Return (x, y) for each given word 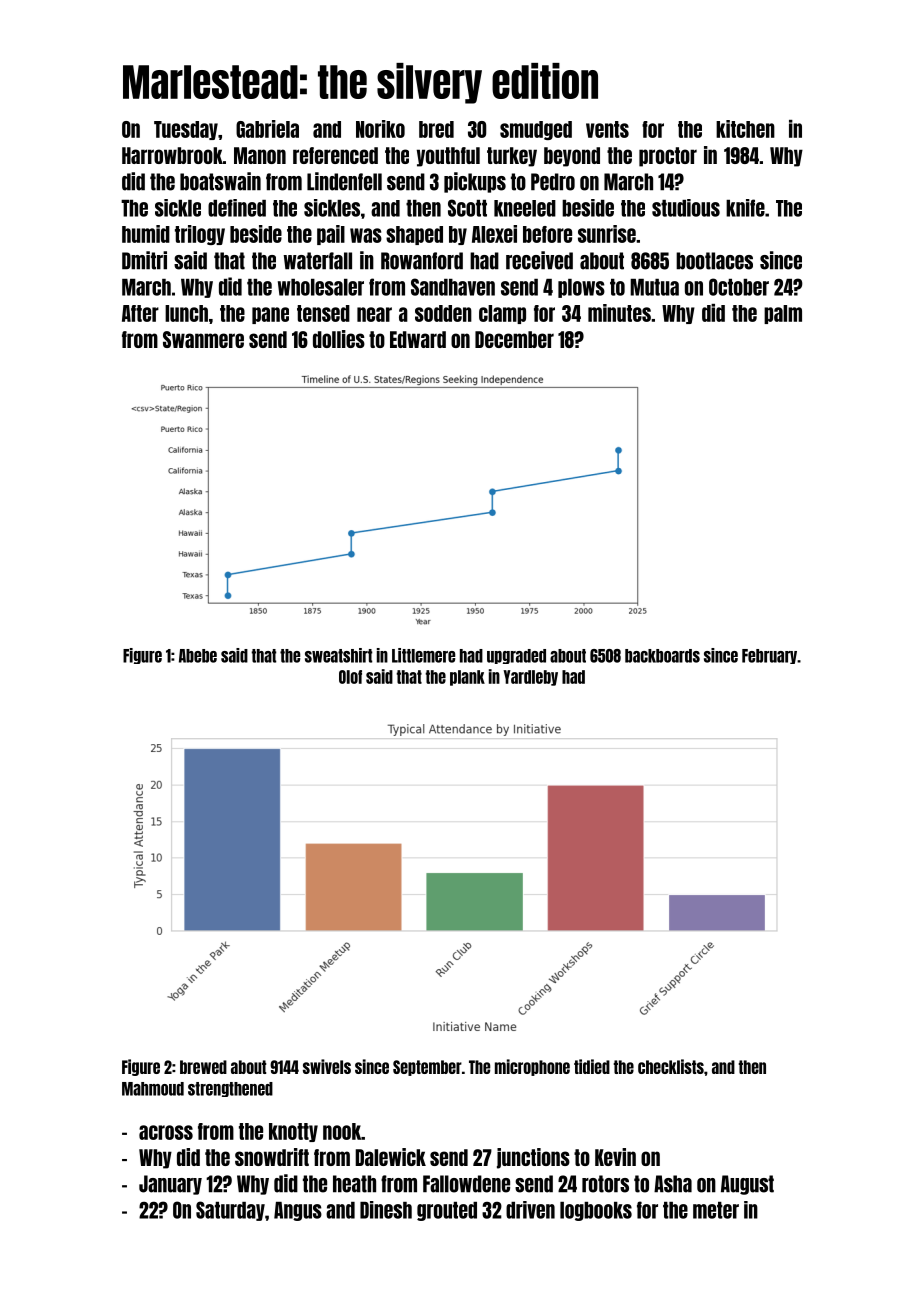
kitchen (745, 129)
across (166, 1132)
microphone (532, 1067)
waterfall (318, 261)
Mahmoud (153, 1089)
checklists (671, 1066)
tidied (592, 1066)
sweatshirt (338, 655)
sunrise (607, 234)
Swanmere (203, 339)
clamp (502, 314)
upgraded (516, 656)
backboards (662, 656)
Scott (467, 208)
